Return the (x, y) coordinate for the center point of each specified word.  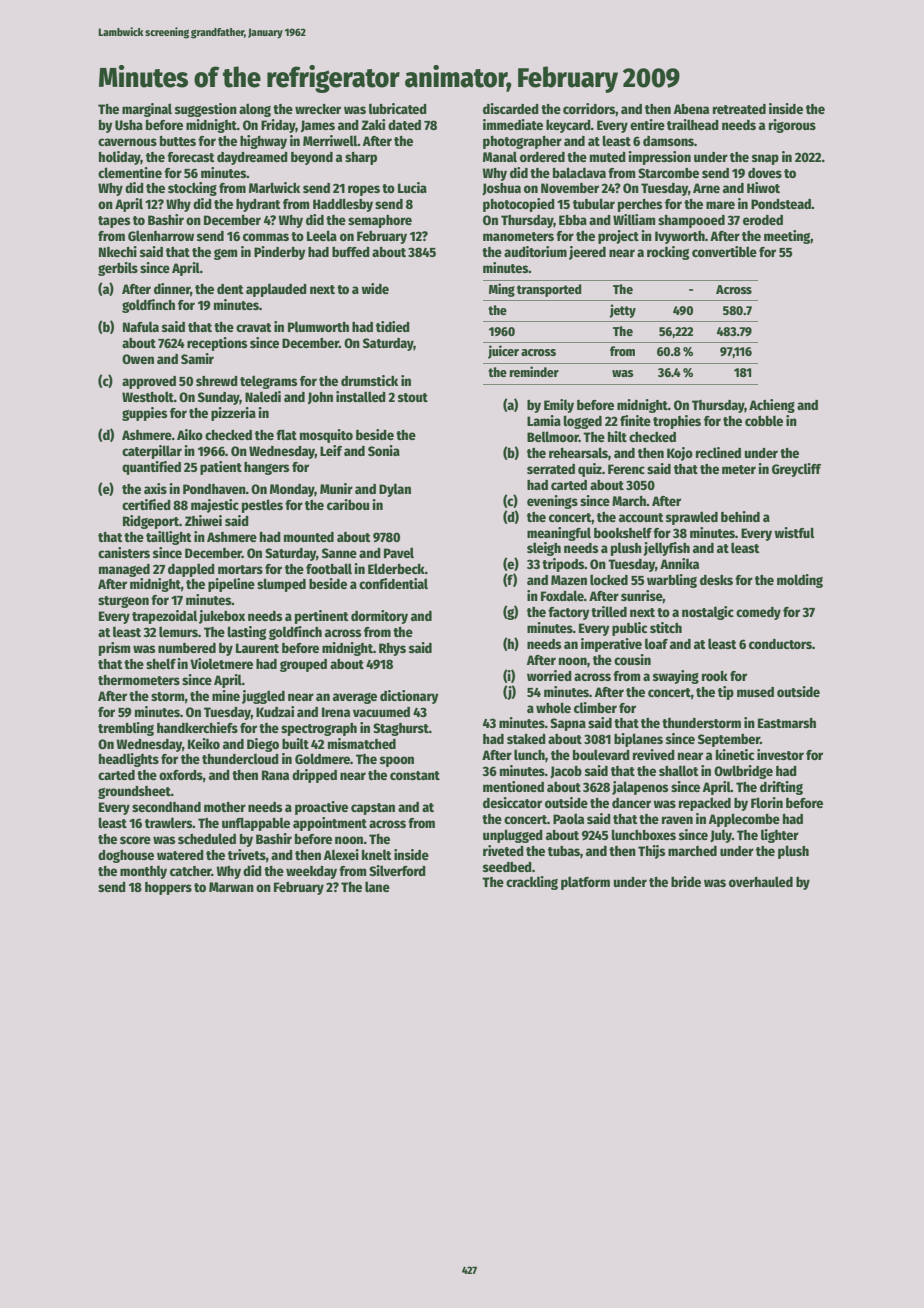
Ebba (573, 220)
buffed (351, 252)
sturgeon (123, 602)
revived (654, 754)
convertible (724, 251)
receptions (217, 344)
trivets (247, 854)
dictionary (409, 697)
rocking (668, 253)
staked (526, 739)
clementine (130, 172)
